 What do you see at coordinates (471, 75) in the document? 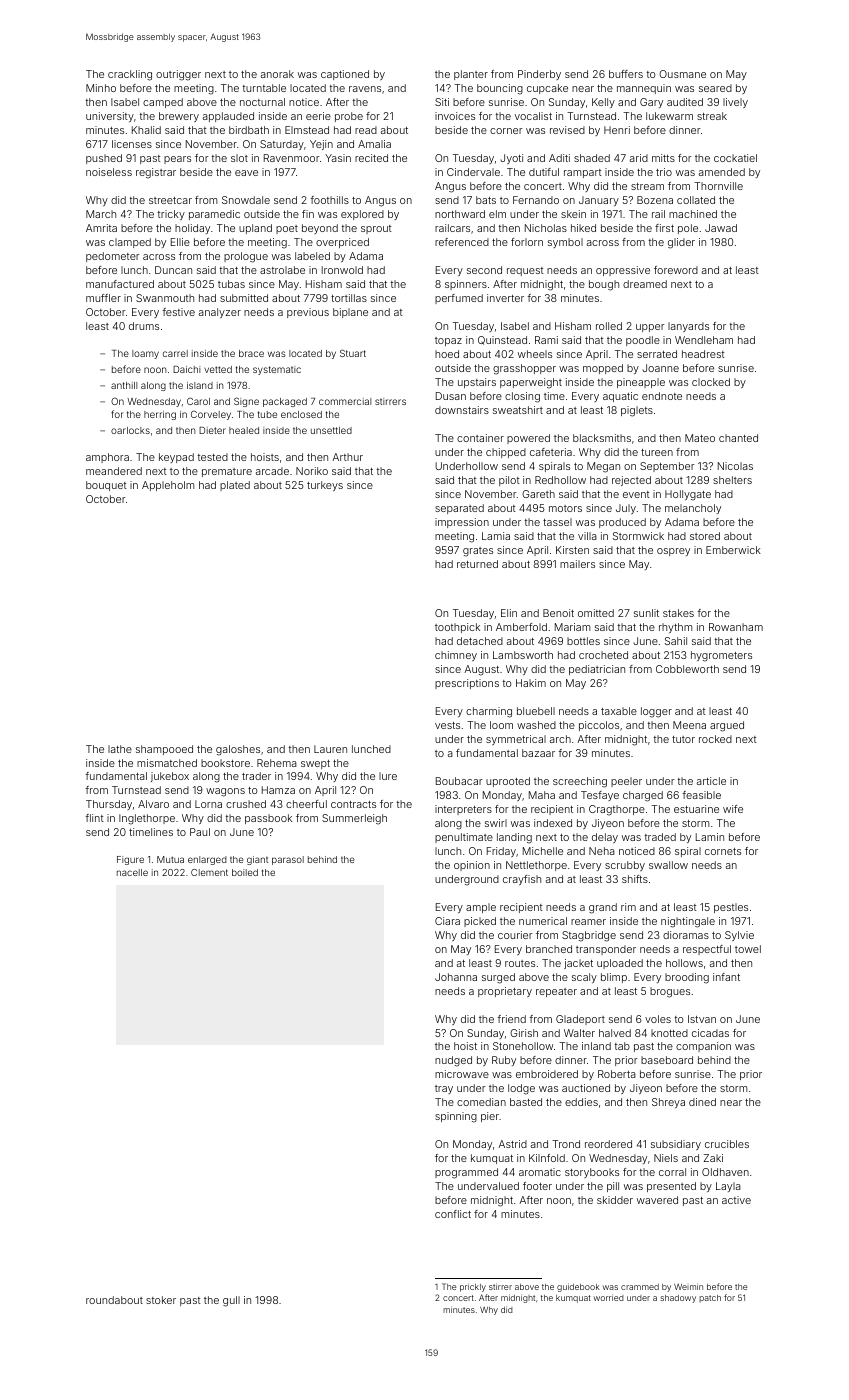
I see `planter` at bounding box center [471, 75].
